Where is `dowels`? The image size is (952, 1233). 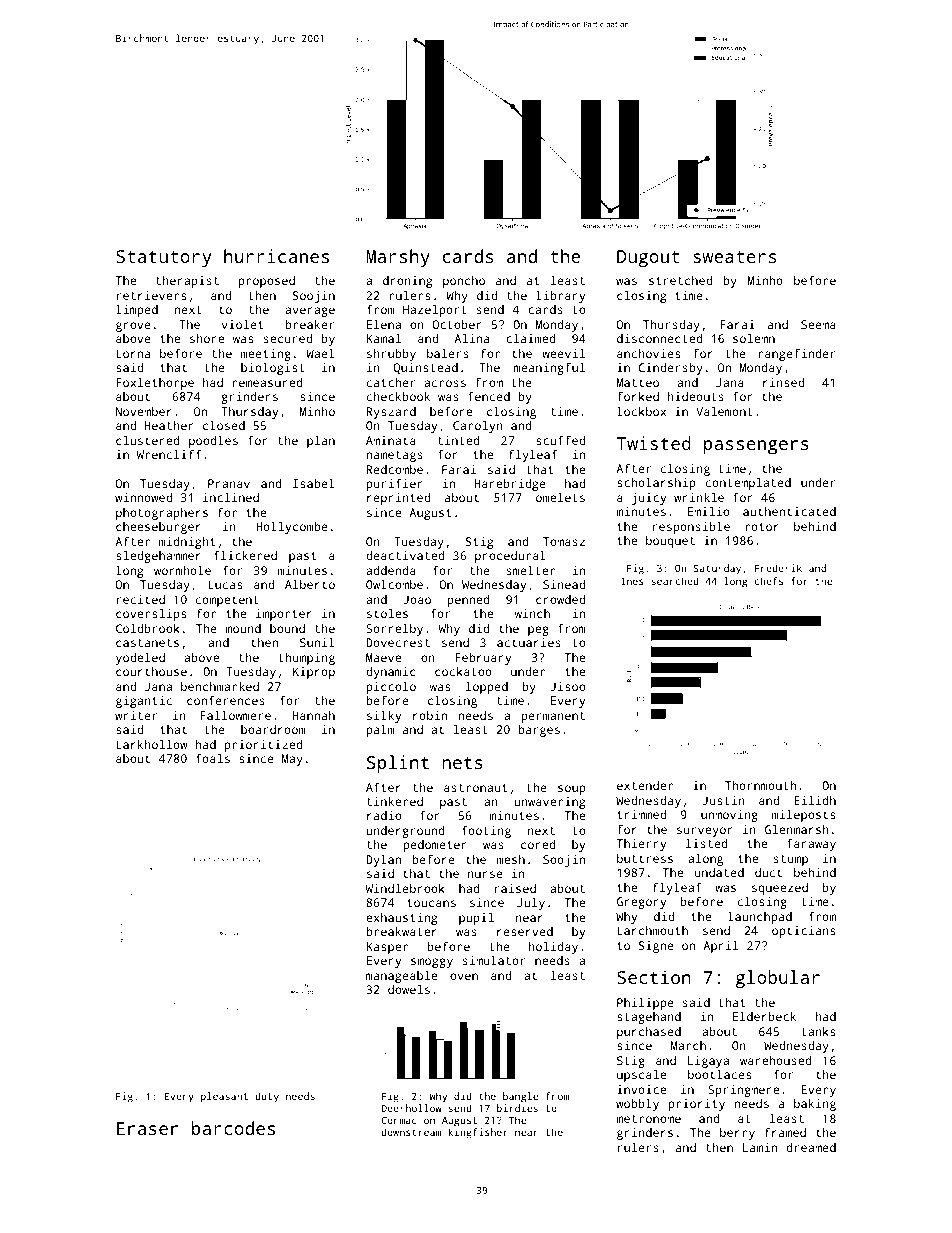 dowels is located at coordinates (409, 989).
